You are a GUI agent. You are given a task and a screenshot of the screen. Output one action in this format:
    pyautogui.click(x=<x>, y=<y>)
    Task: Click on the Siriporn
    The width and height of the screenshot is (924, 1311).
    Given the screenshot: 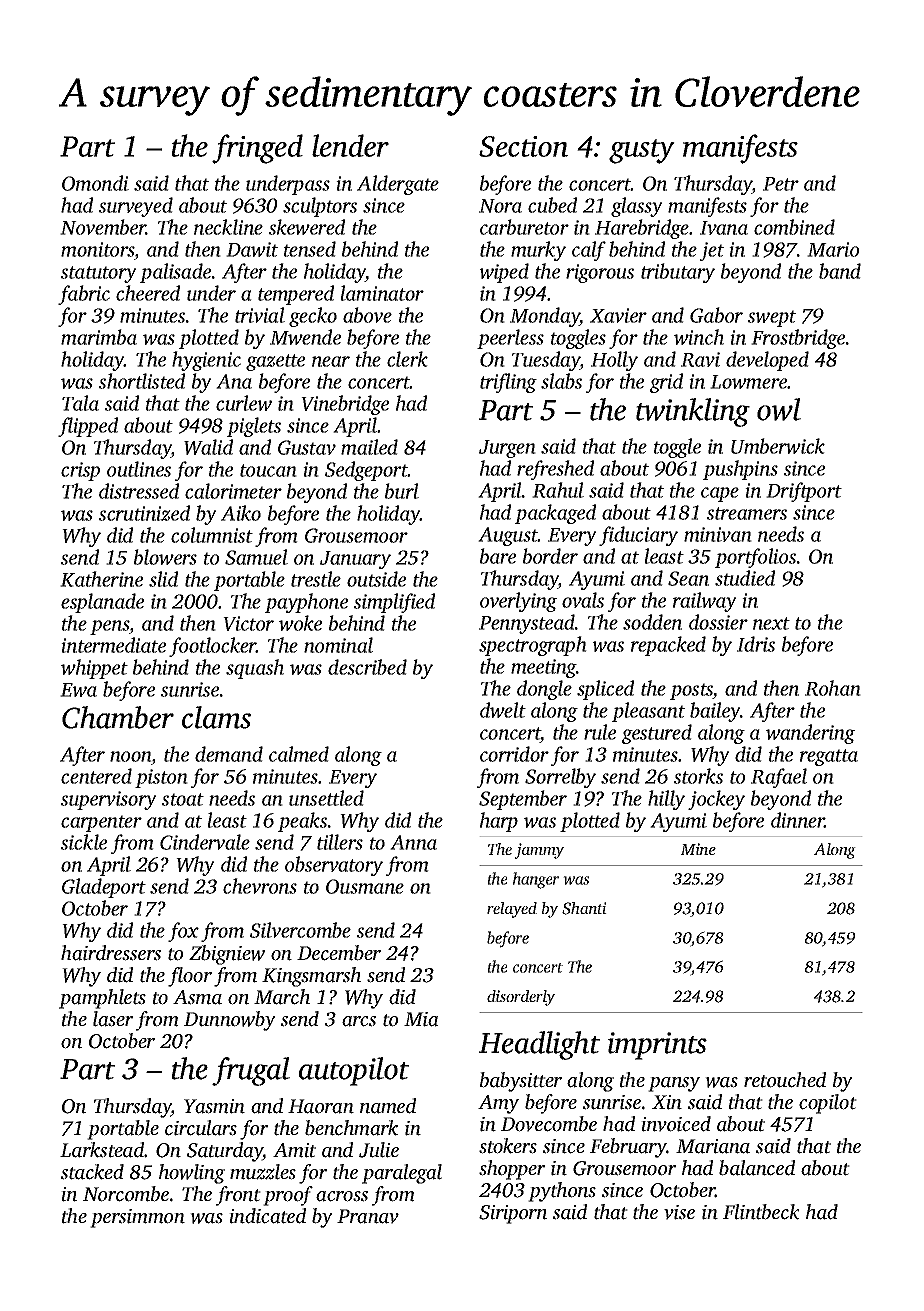 What is the action you would take?
    pyautogui.click(x=513, y=1214)
